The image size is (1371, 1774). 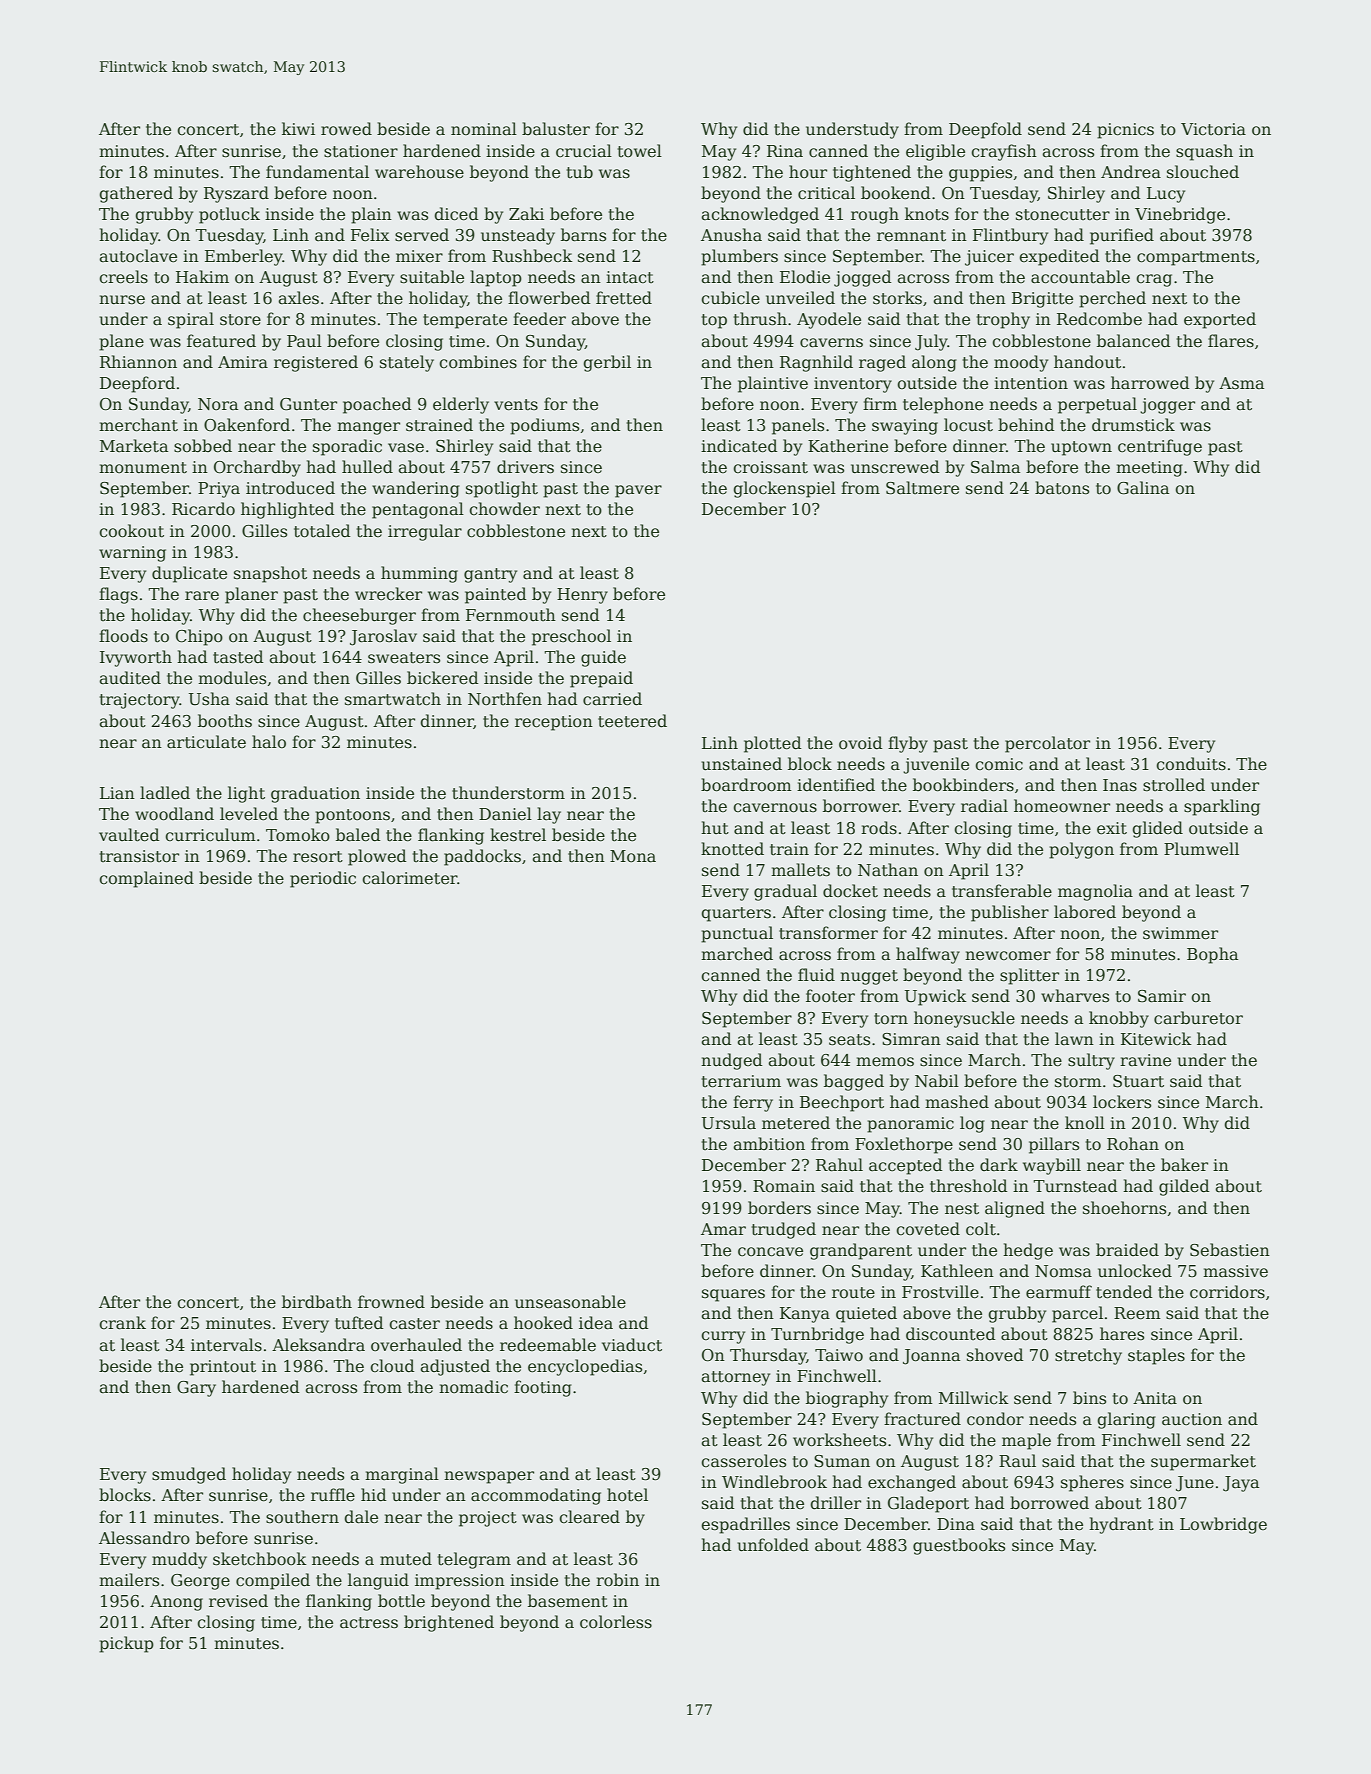 I want to click on Plumwell, so click(x=1201, y=849).
